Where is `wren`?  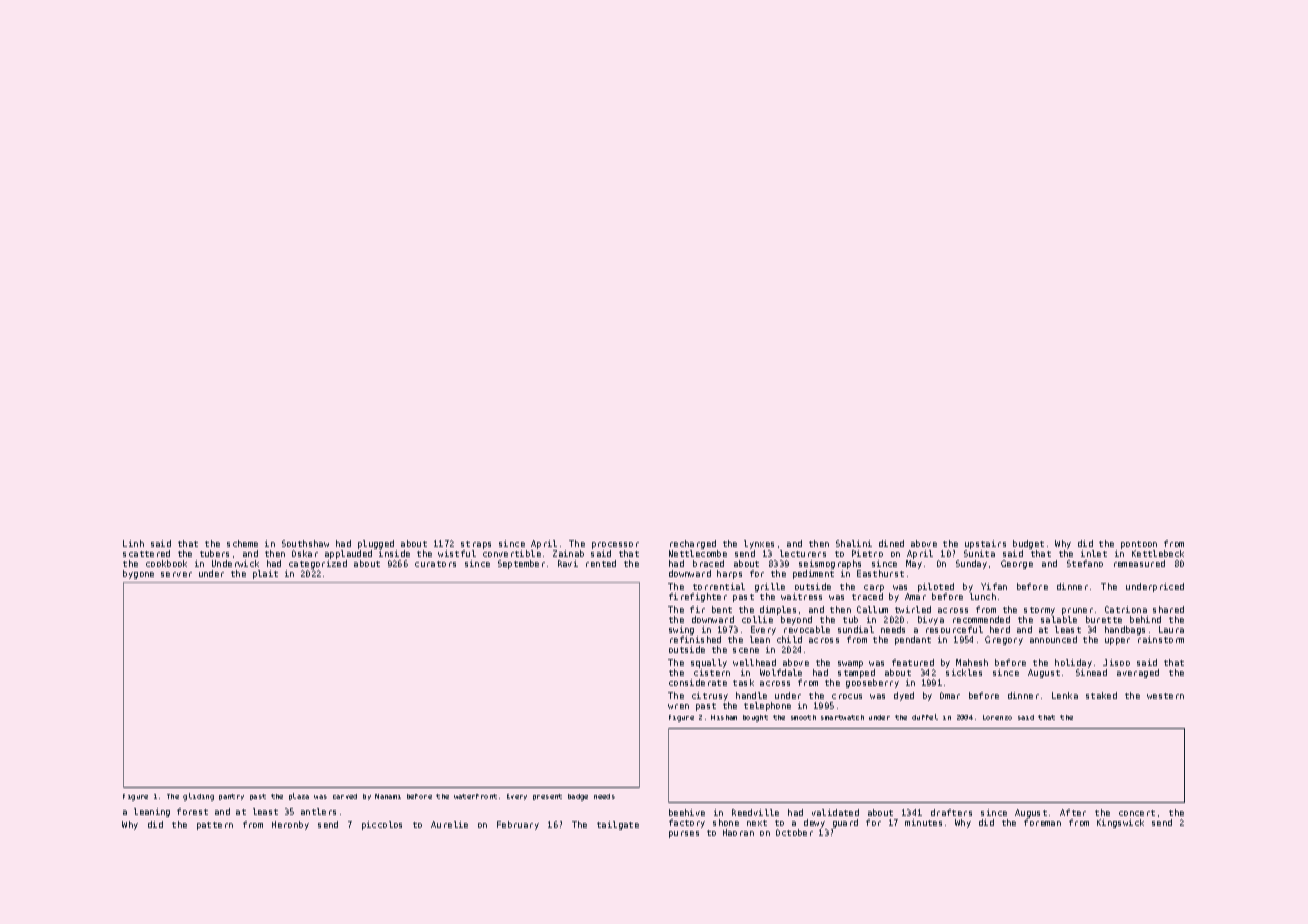 wren is located at coordinates (678, 706).
